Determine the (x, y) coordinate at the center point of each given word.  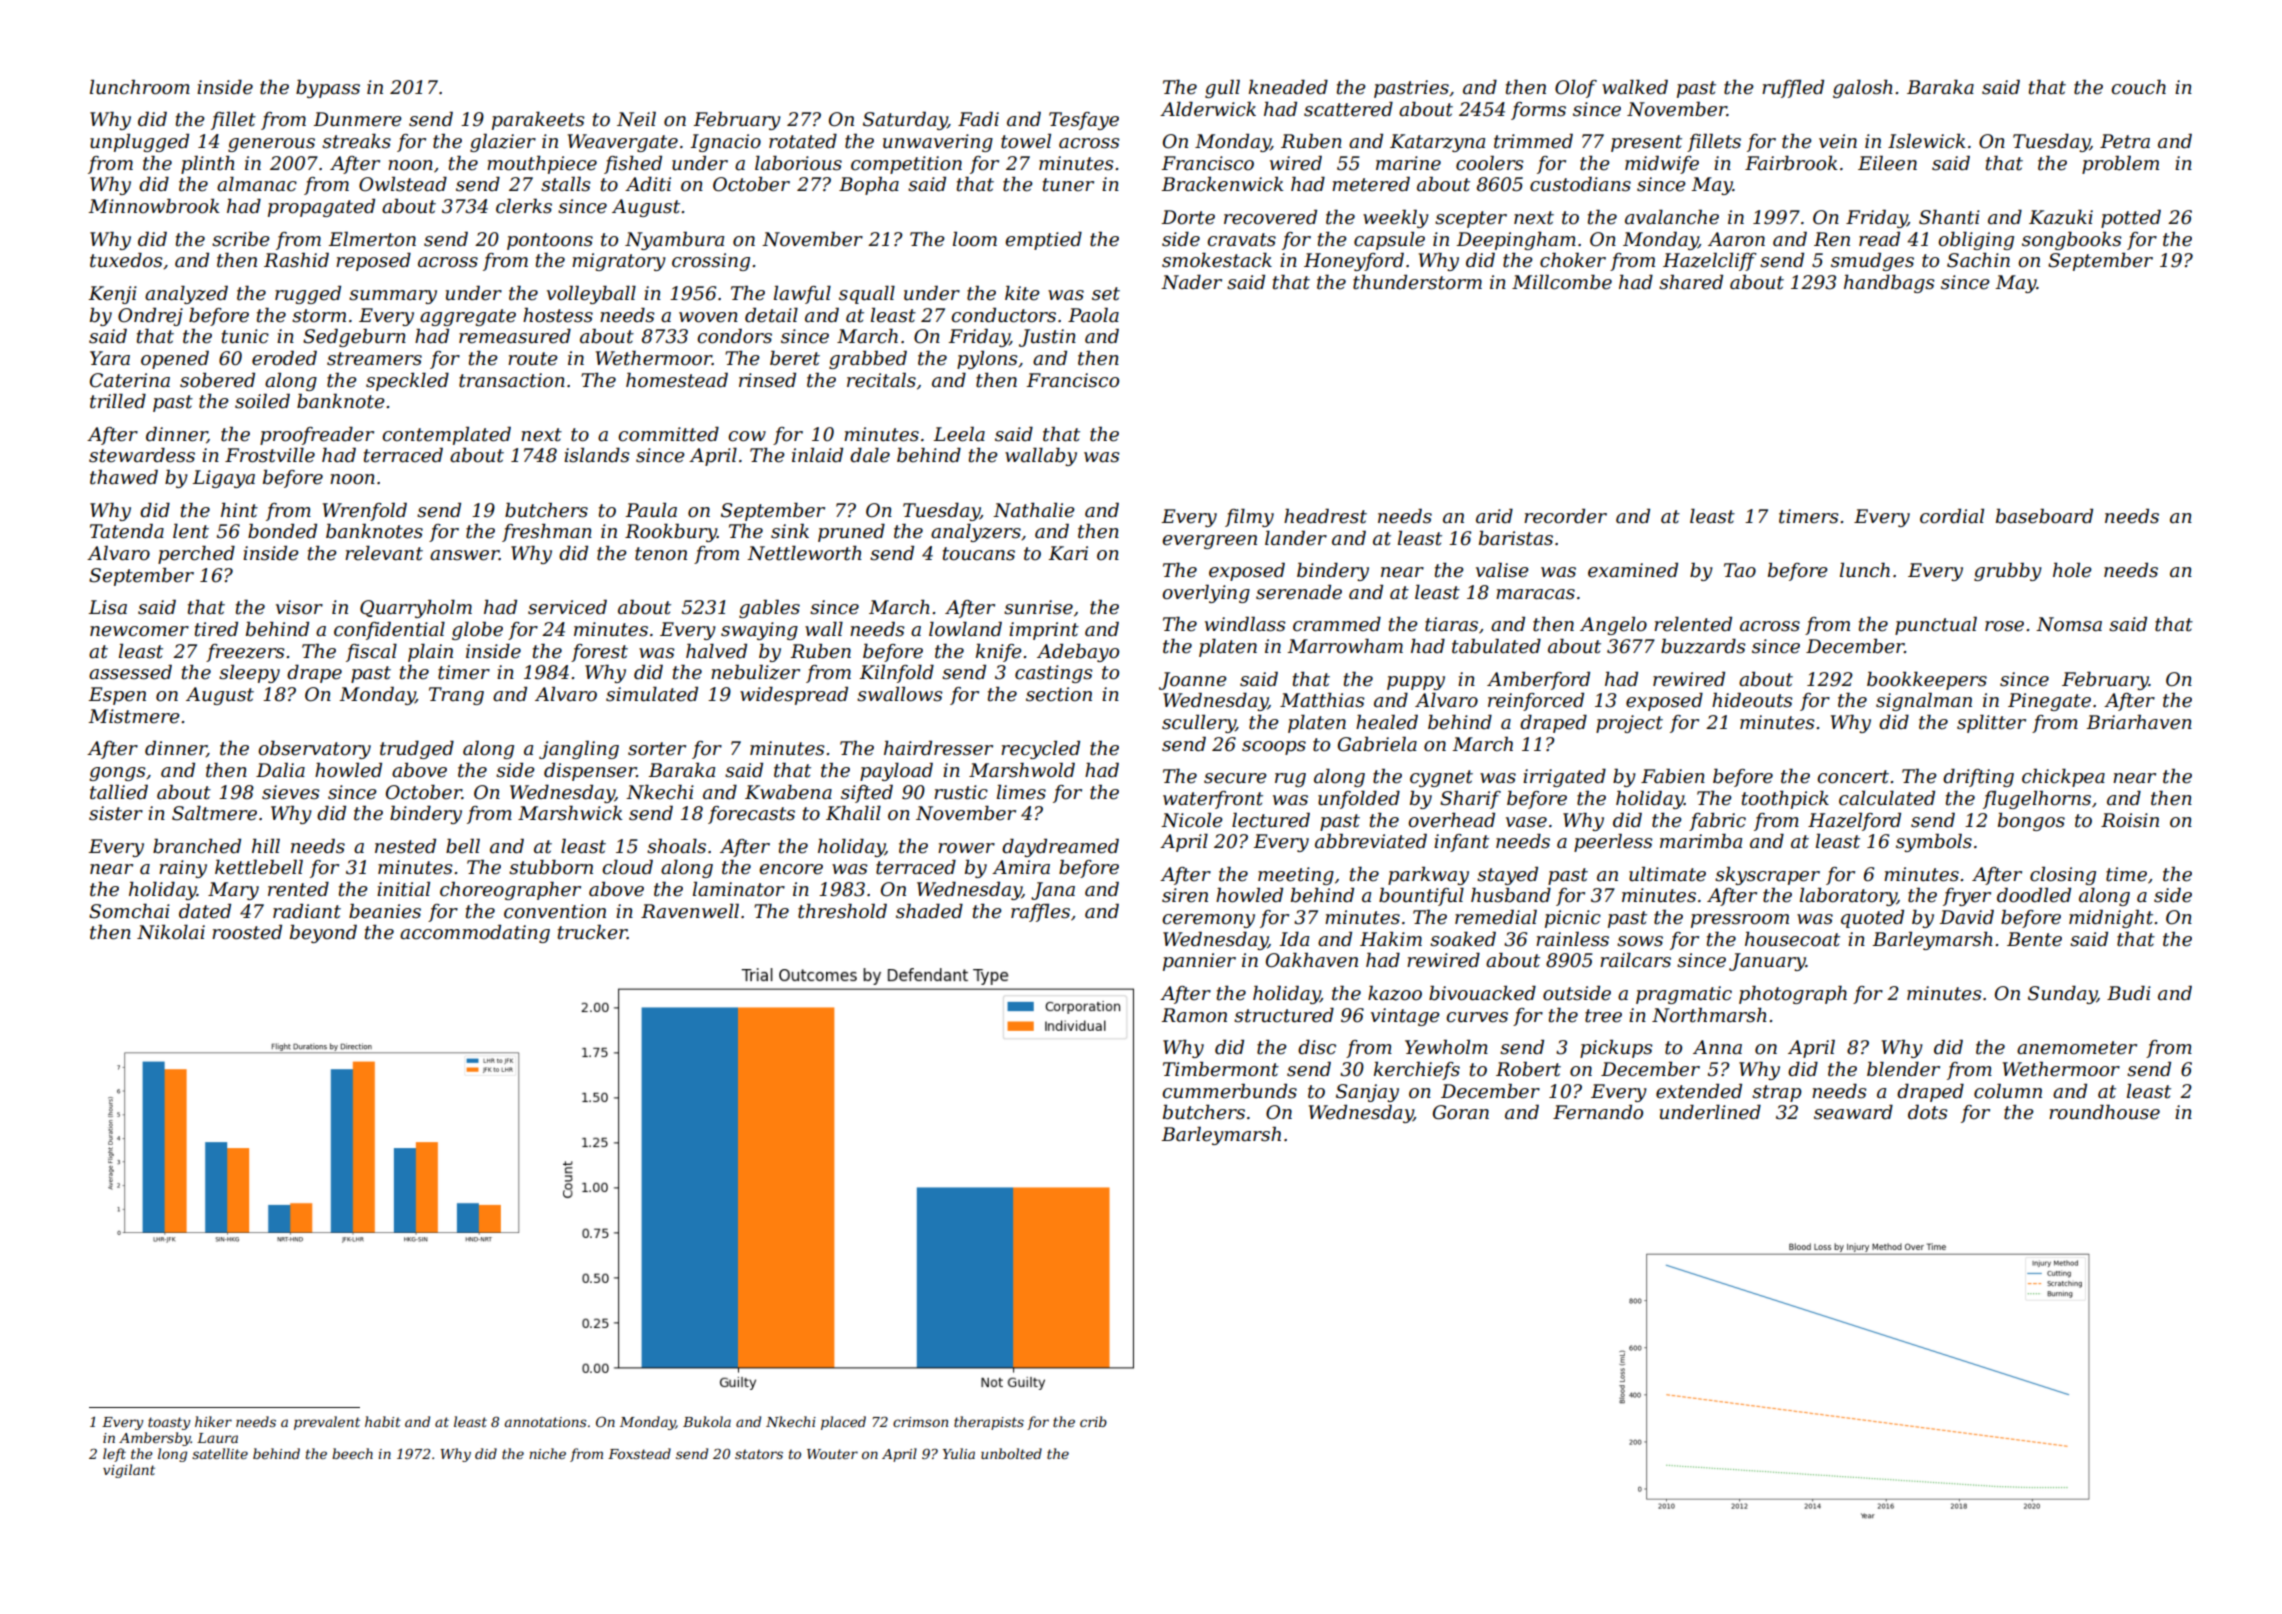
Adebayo (1078, 653)
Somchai (129, 911)
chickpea (2063, 778)
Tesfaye (1084, 121)
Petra (2125, 141)
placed (843, 1423)
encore (791, 869)
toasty (169, 1423)
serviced (567, 607)
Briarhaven (2139, 722)
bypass (328, 89)
